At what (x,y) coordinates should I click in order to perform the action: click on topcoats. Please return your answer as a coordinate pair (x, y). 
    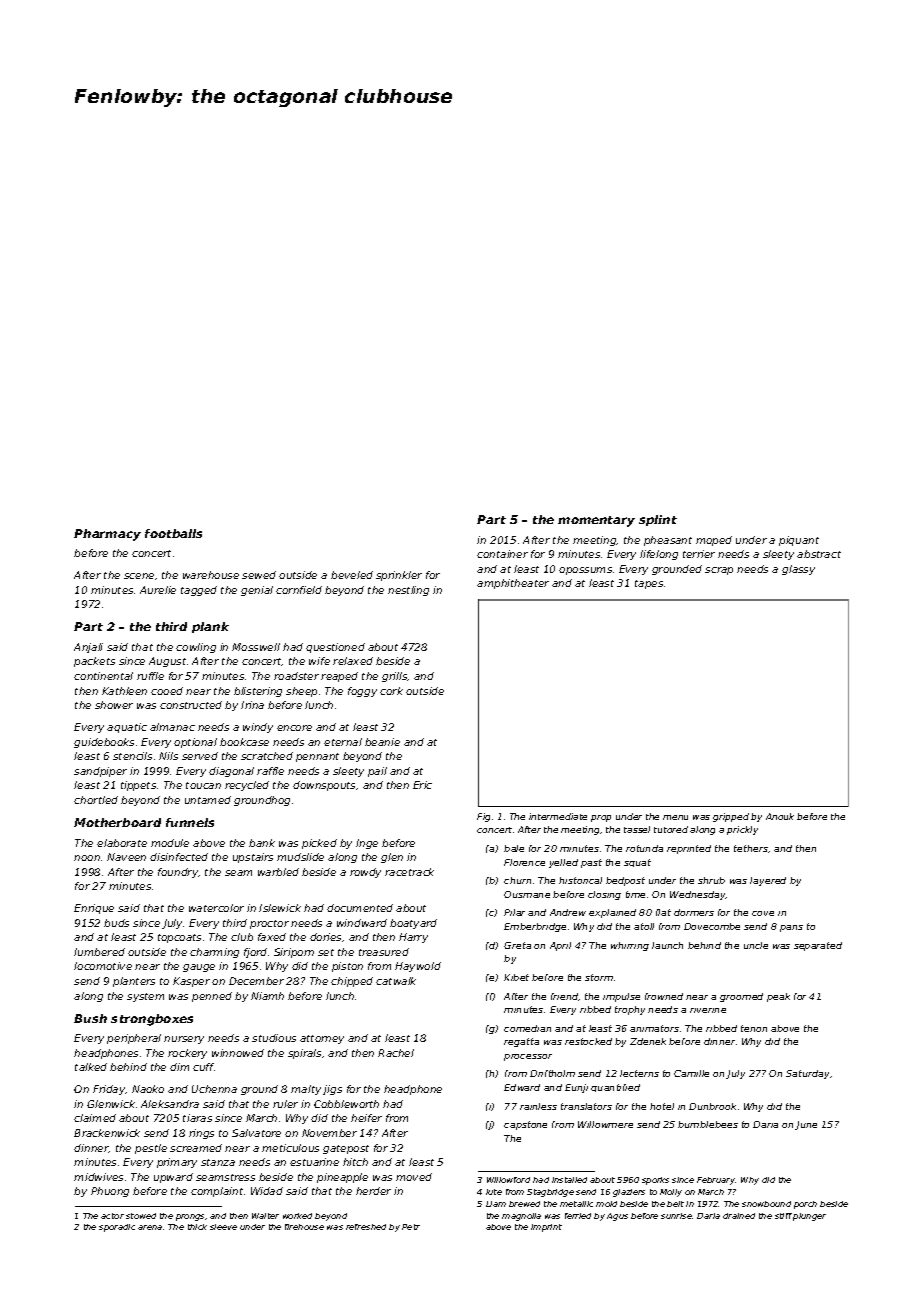
    Looking at the image, I should click on (179, 938).
